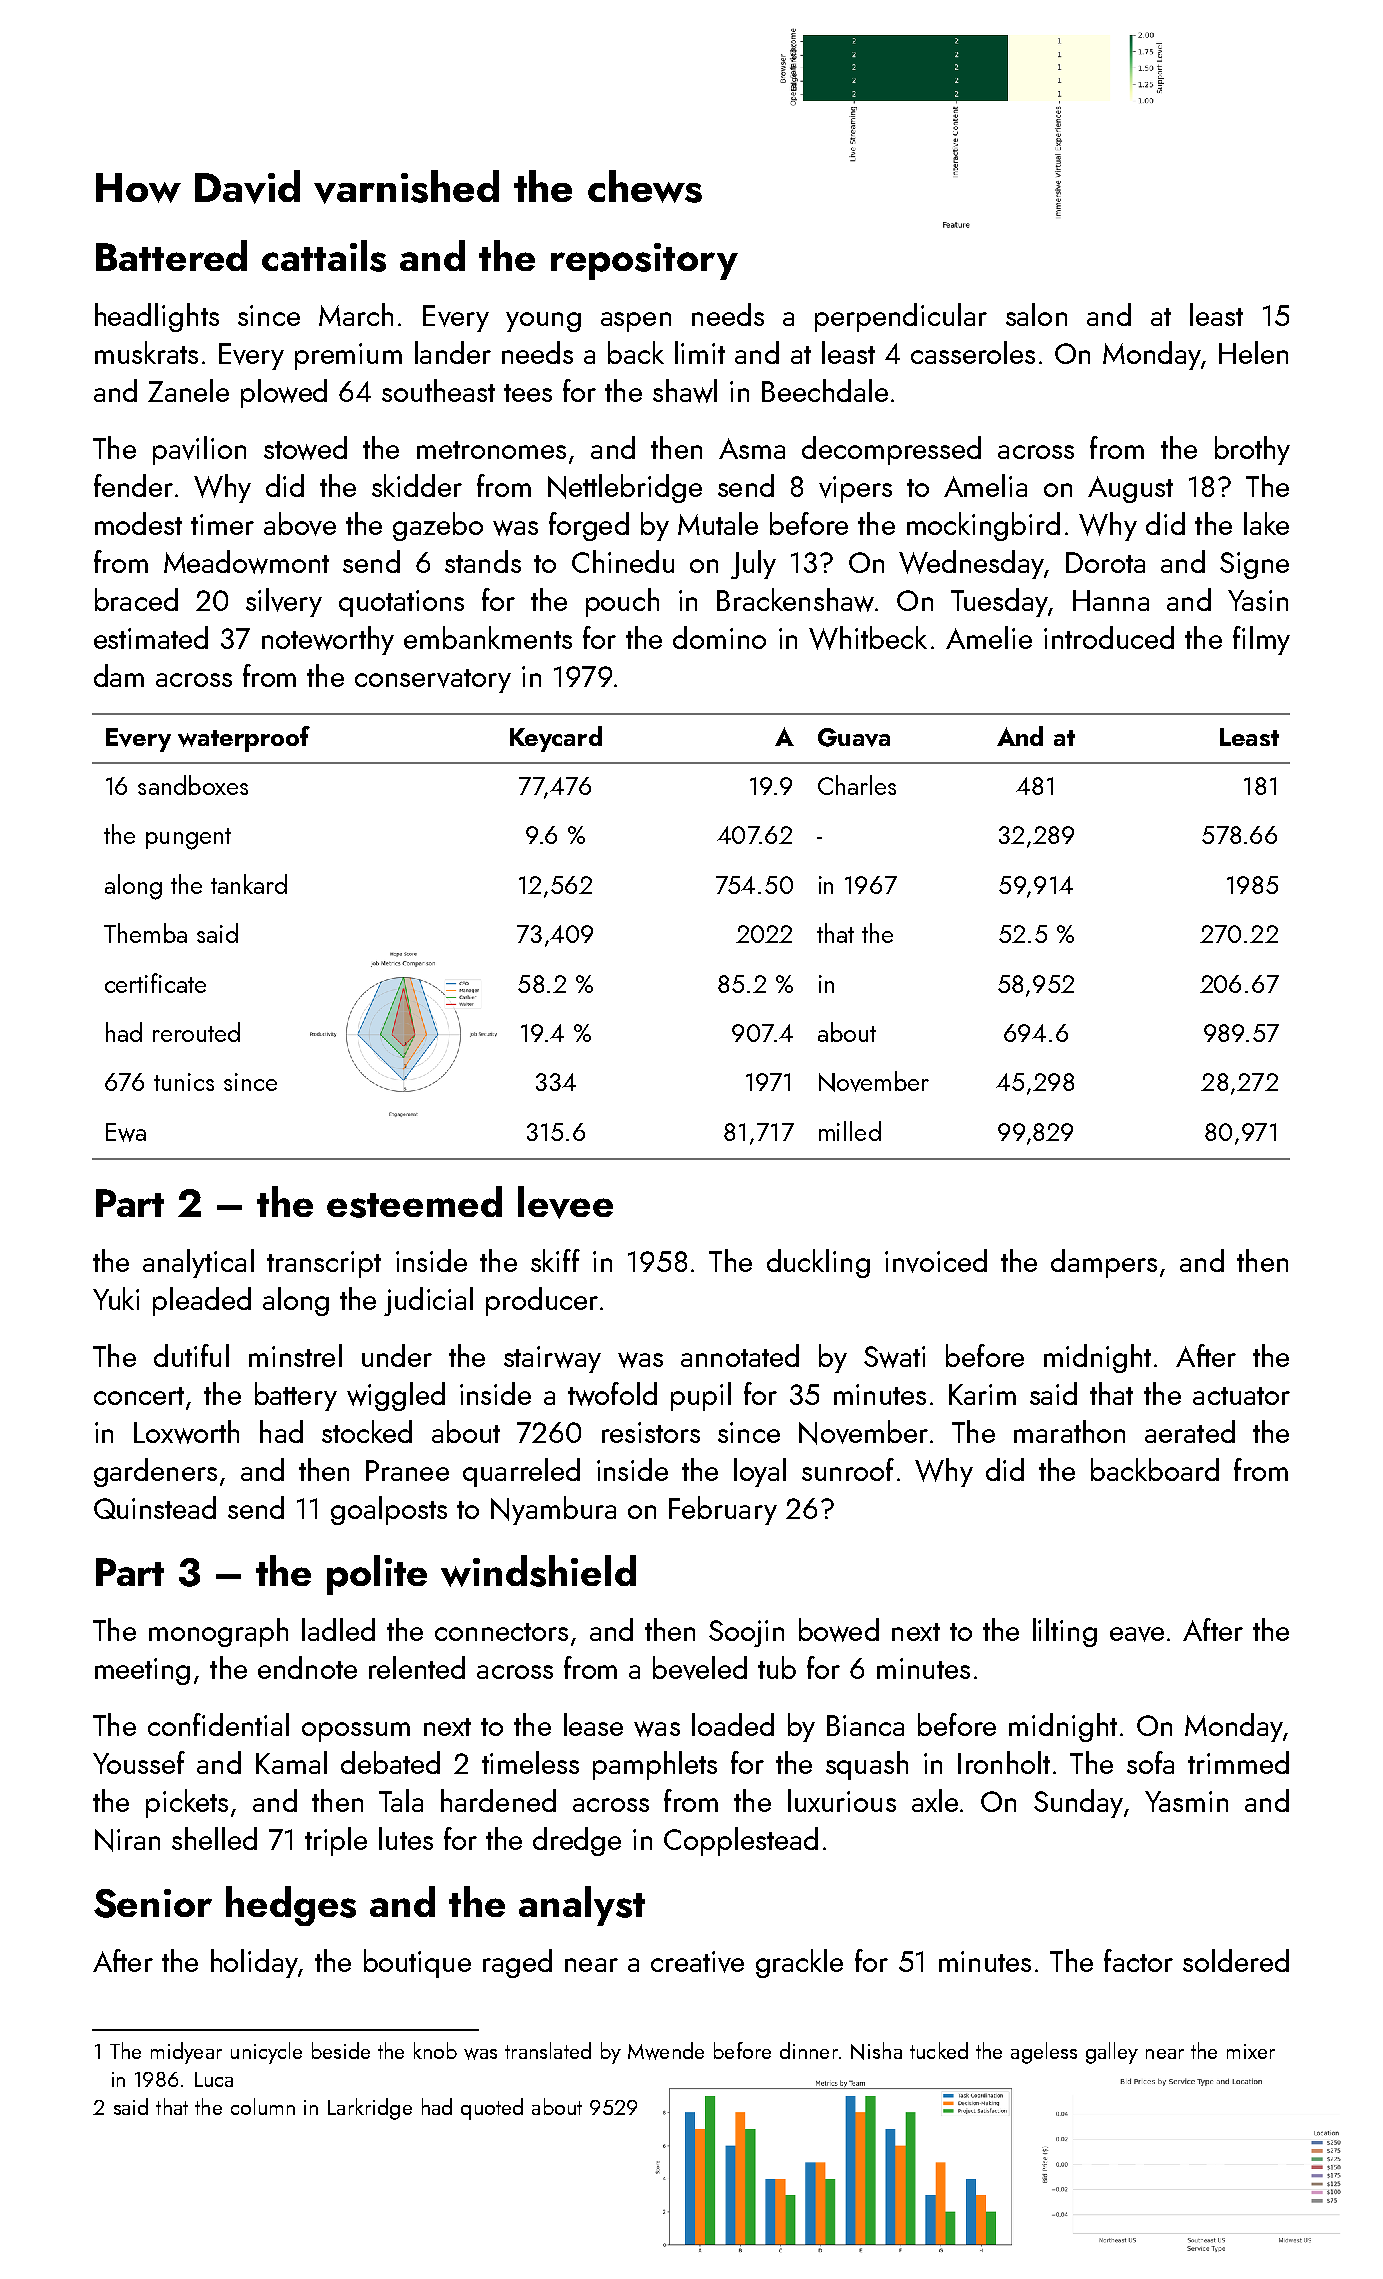  What do you see at coordinates (196, 1032) in the screenshot?
I see `rerouted` at bounding box center [196, 1032].
